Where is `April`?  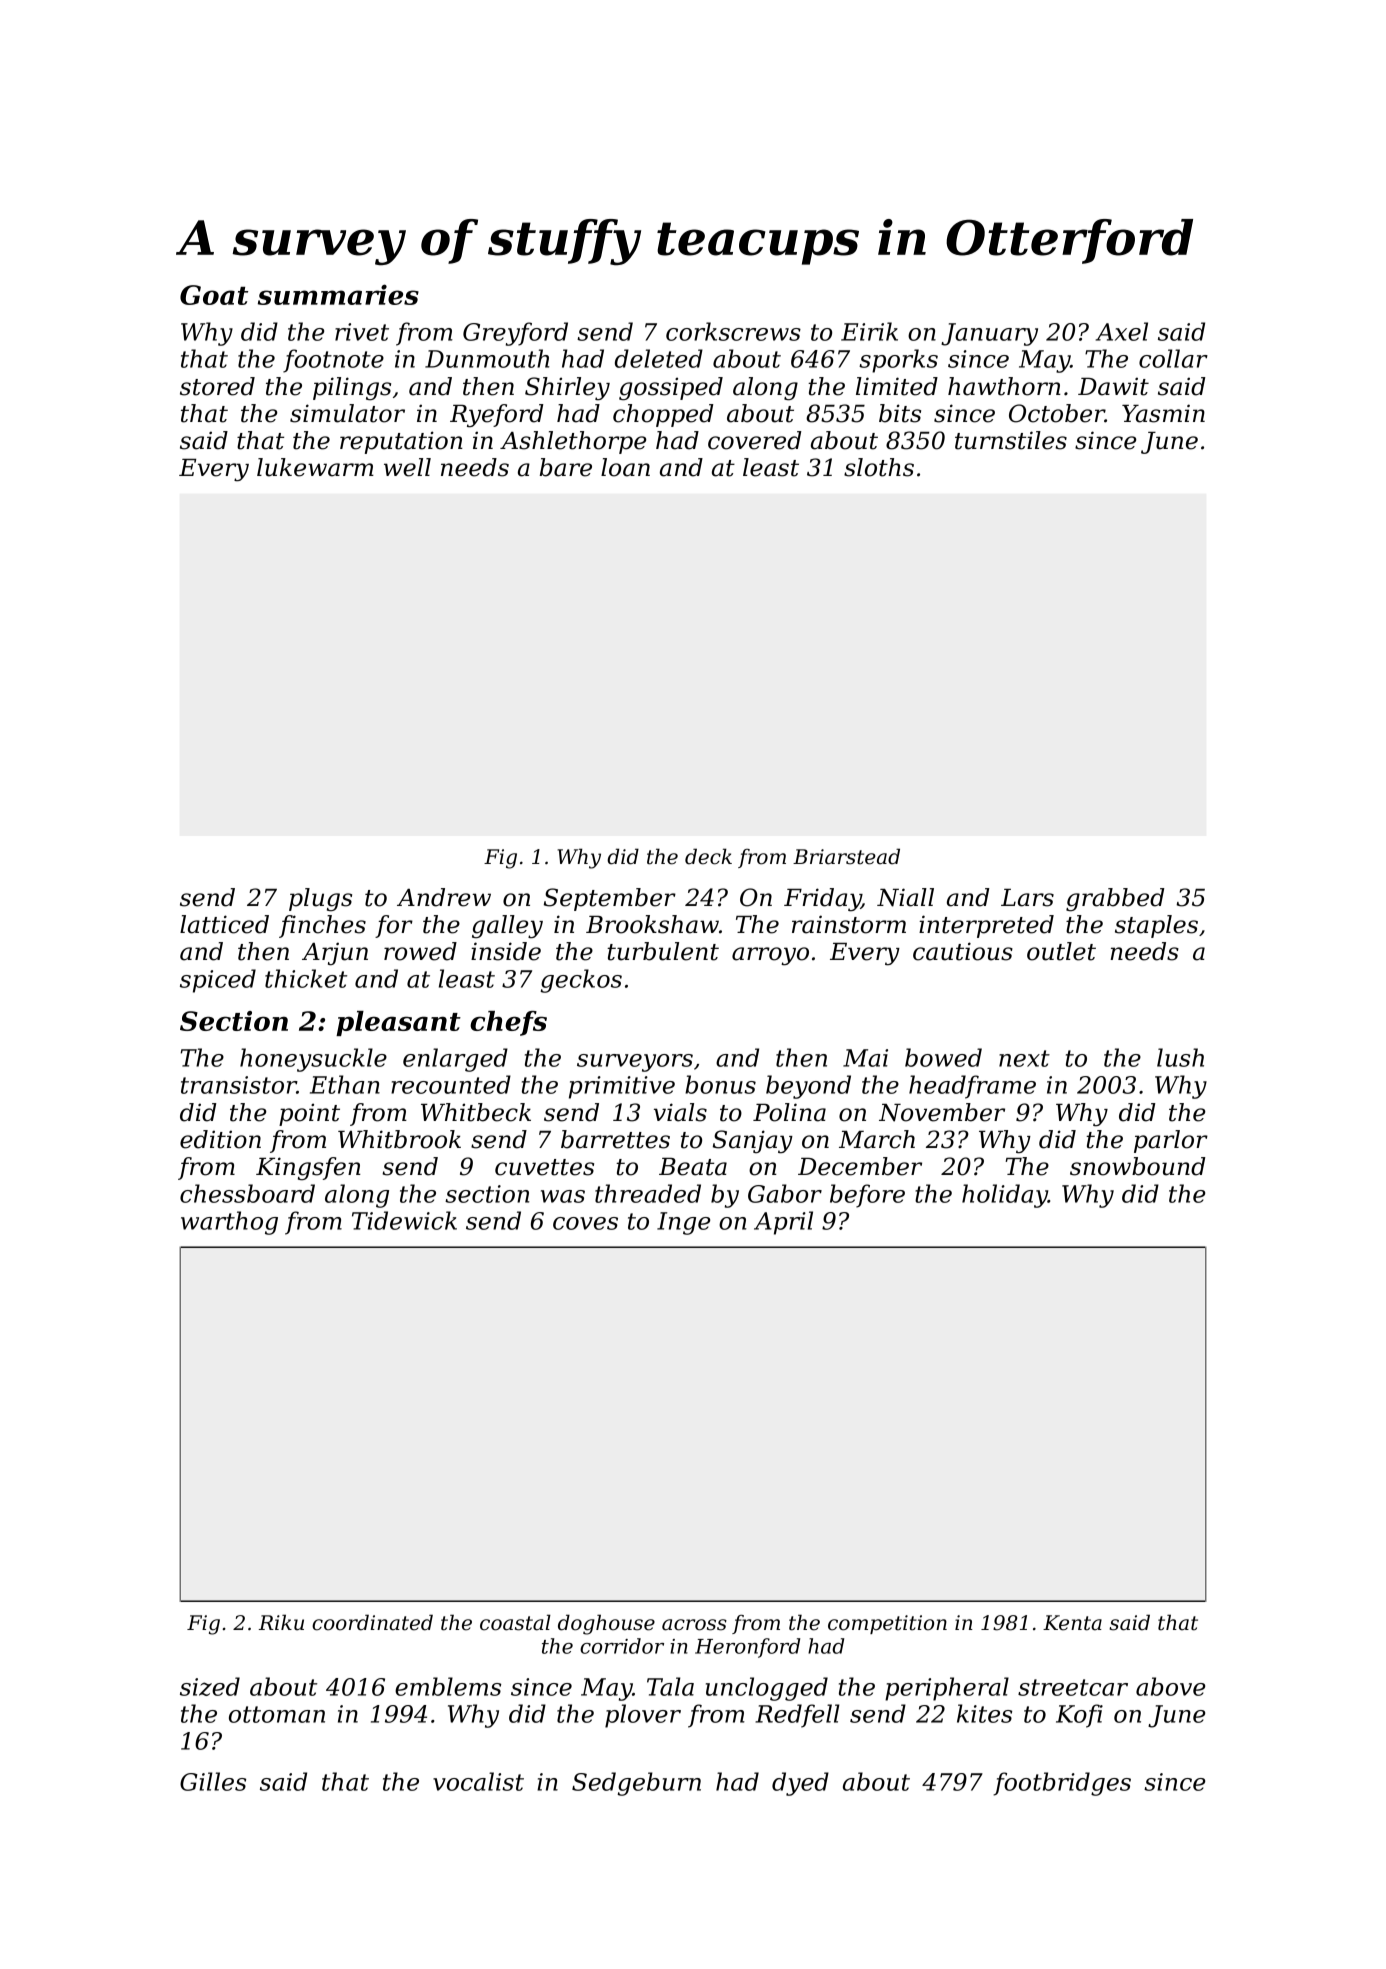 April is located at coordinates (783, 1223).
